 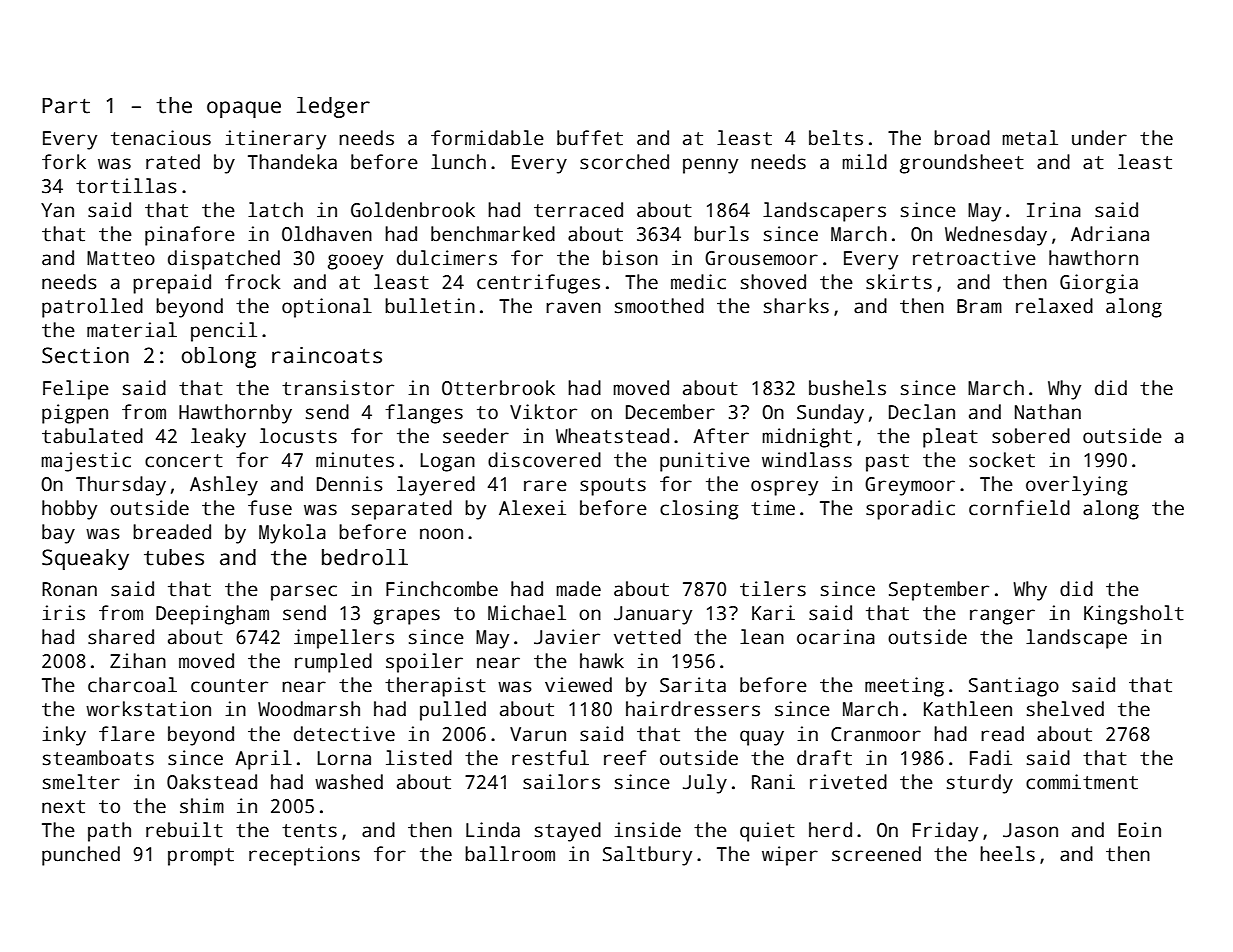 What do you see at coordinates (333, 107) in the image?
I see `ledger` at bounding box center [333, 107].
